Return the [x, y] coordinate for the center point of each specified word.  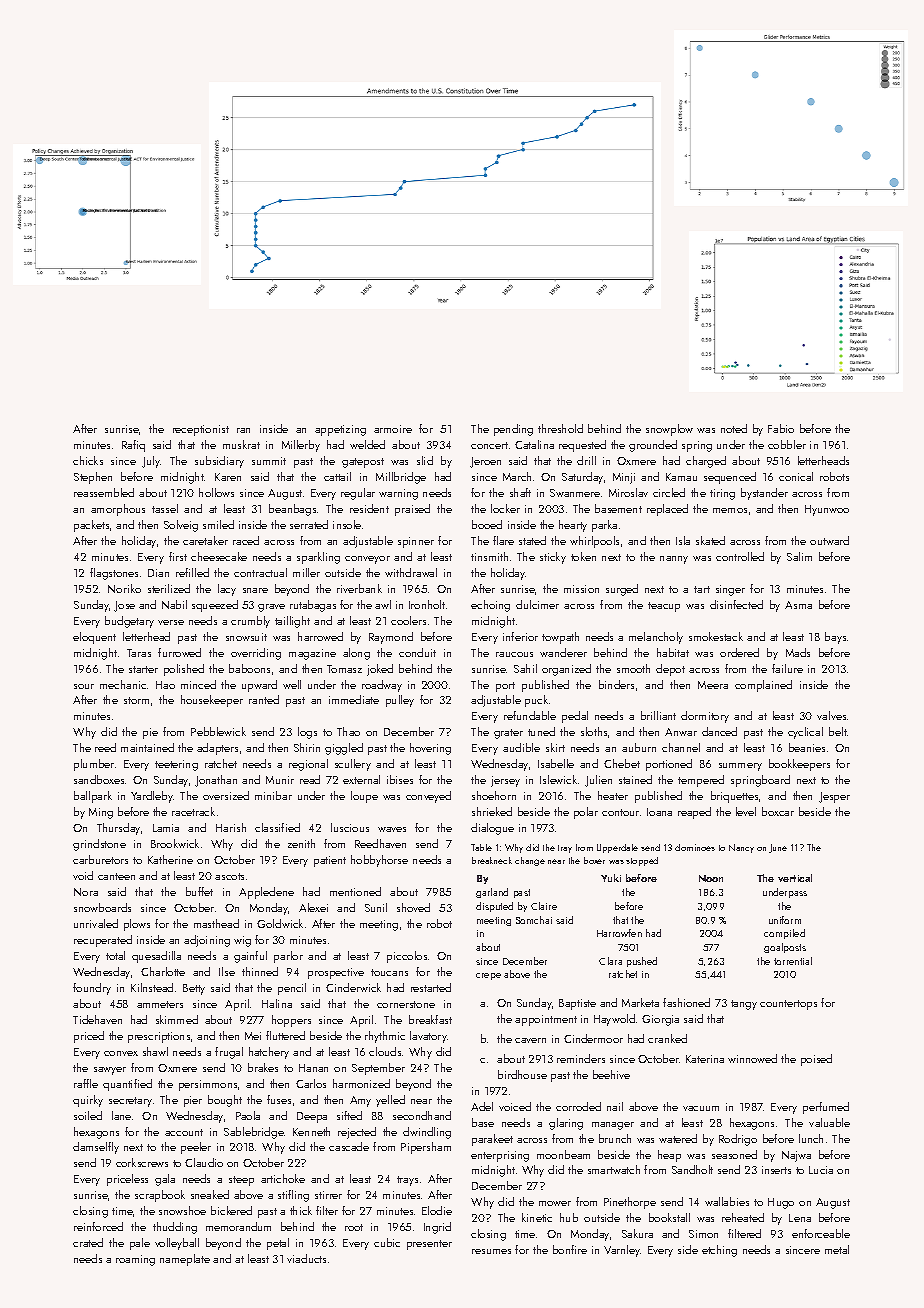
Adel [482, 1106]
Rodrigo [738, 1140]
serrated [309, 524]
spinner [416, 542]
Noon [711, 878]
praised [412, 510]
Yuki [611, 878]
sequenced [730, 478]
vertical [795, 878]
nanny [674, 560]
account [184, 1132]
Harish [231, 827]
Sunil [376, 907]
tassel [165, 508]
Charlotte [163, 971]
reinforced [98, 1226]
